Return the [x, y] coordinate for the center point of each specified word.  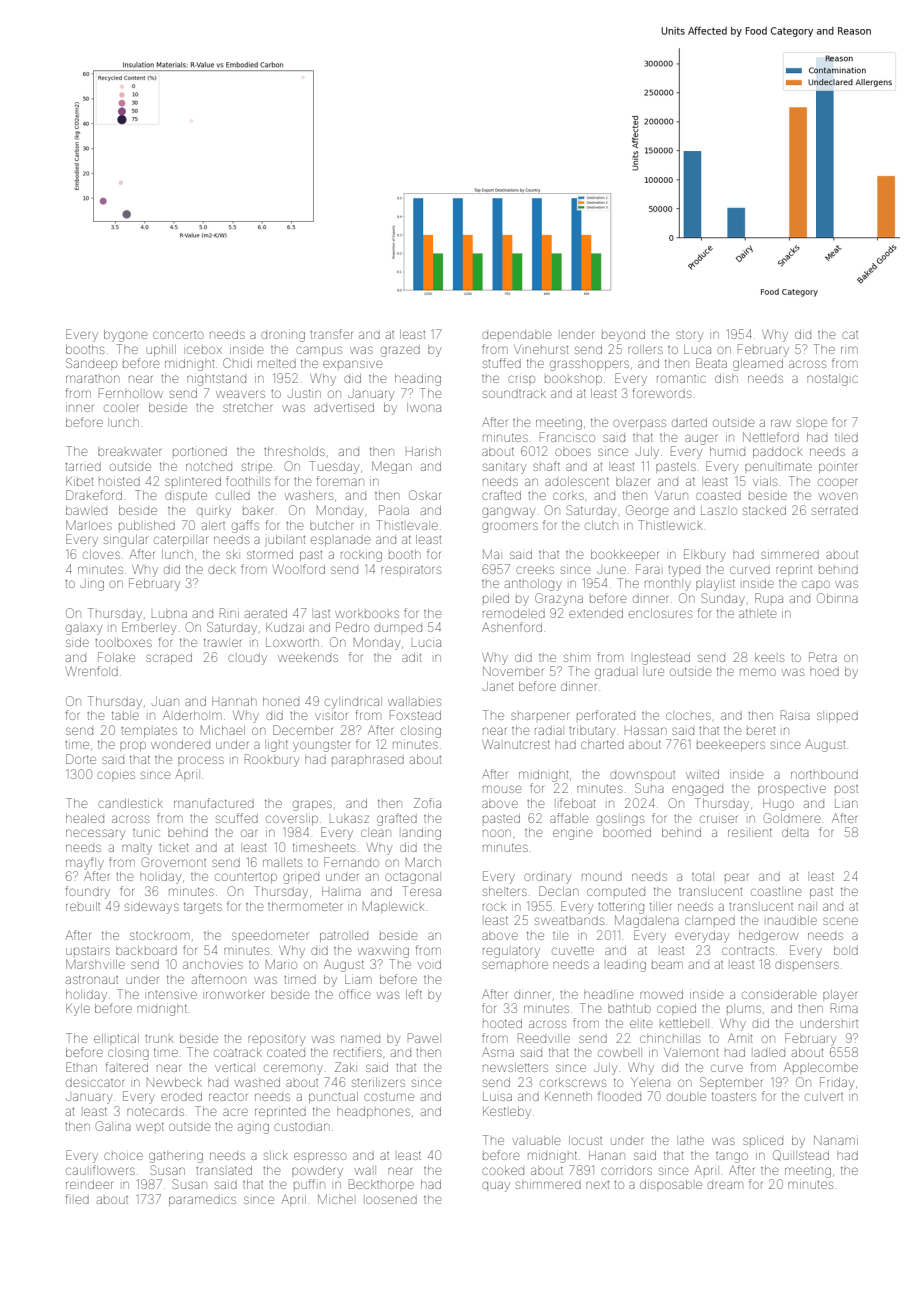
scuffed [237, 818]
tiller [660, 906]
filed [77, 1199]
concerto [178, 335]
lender [577, 335]
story [689, 336]
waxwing [383, 952]
